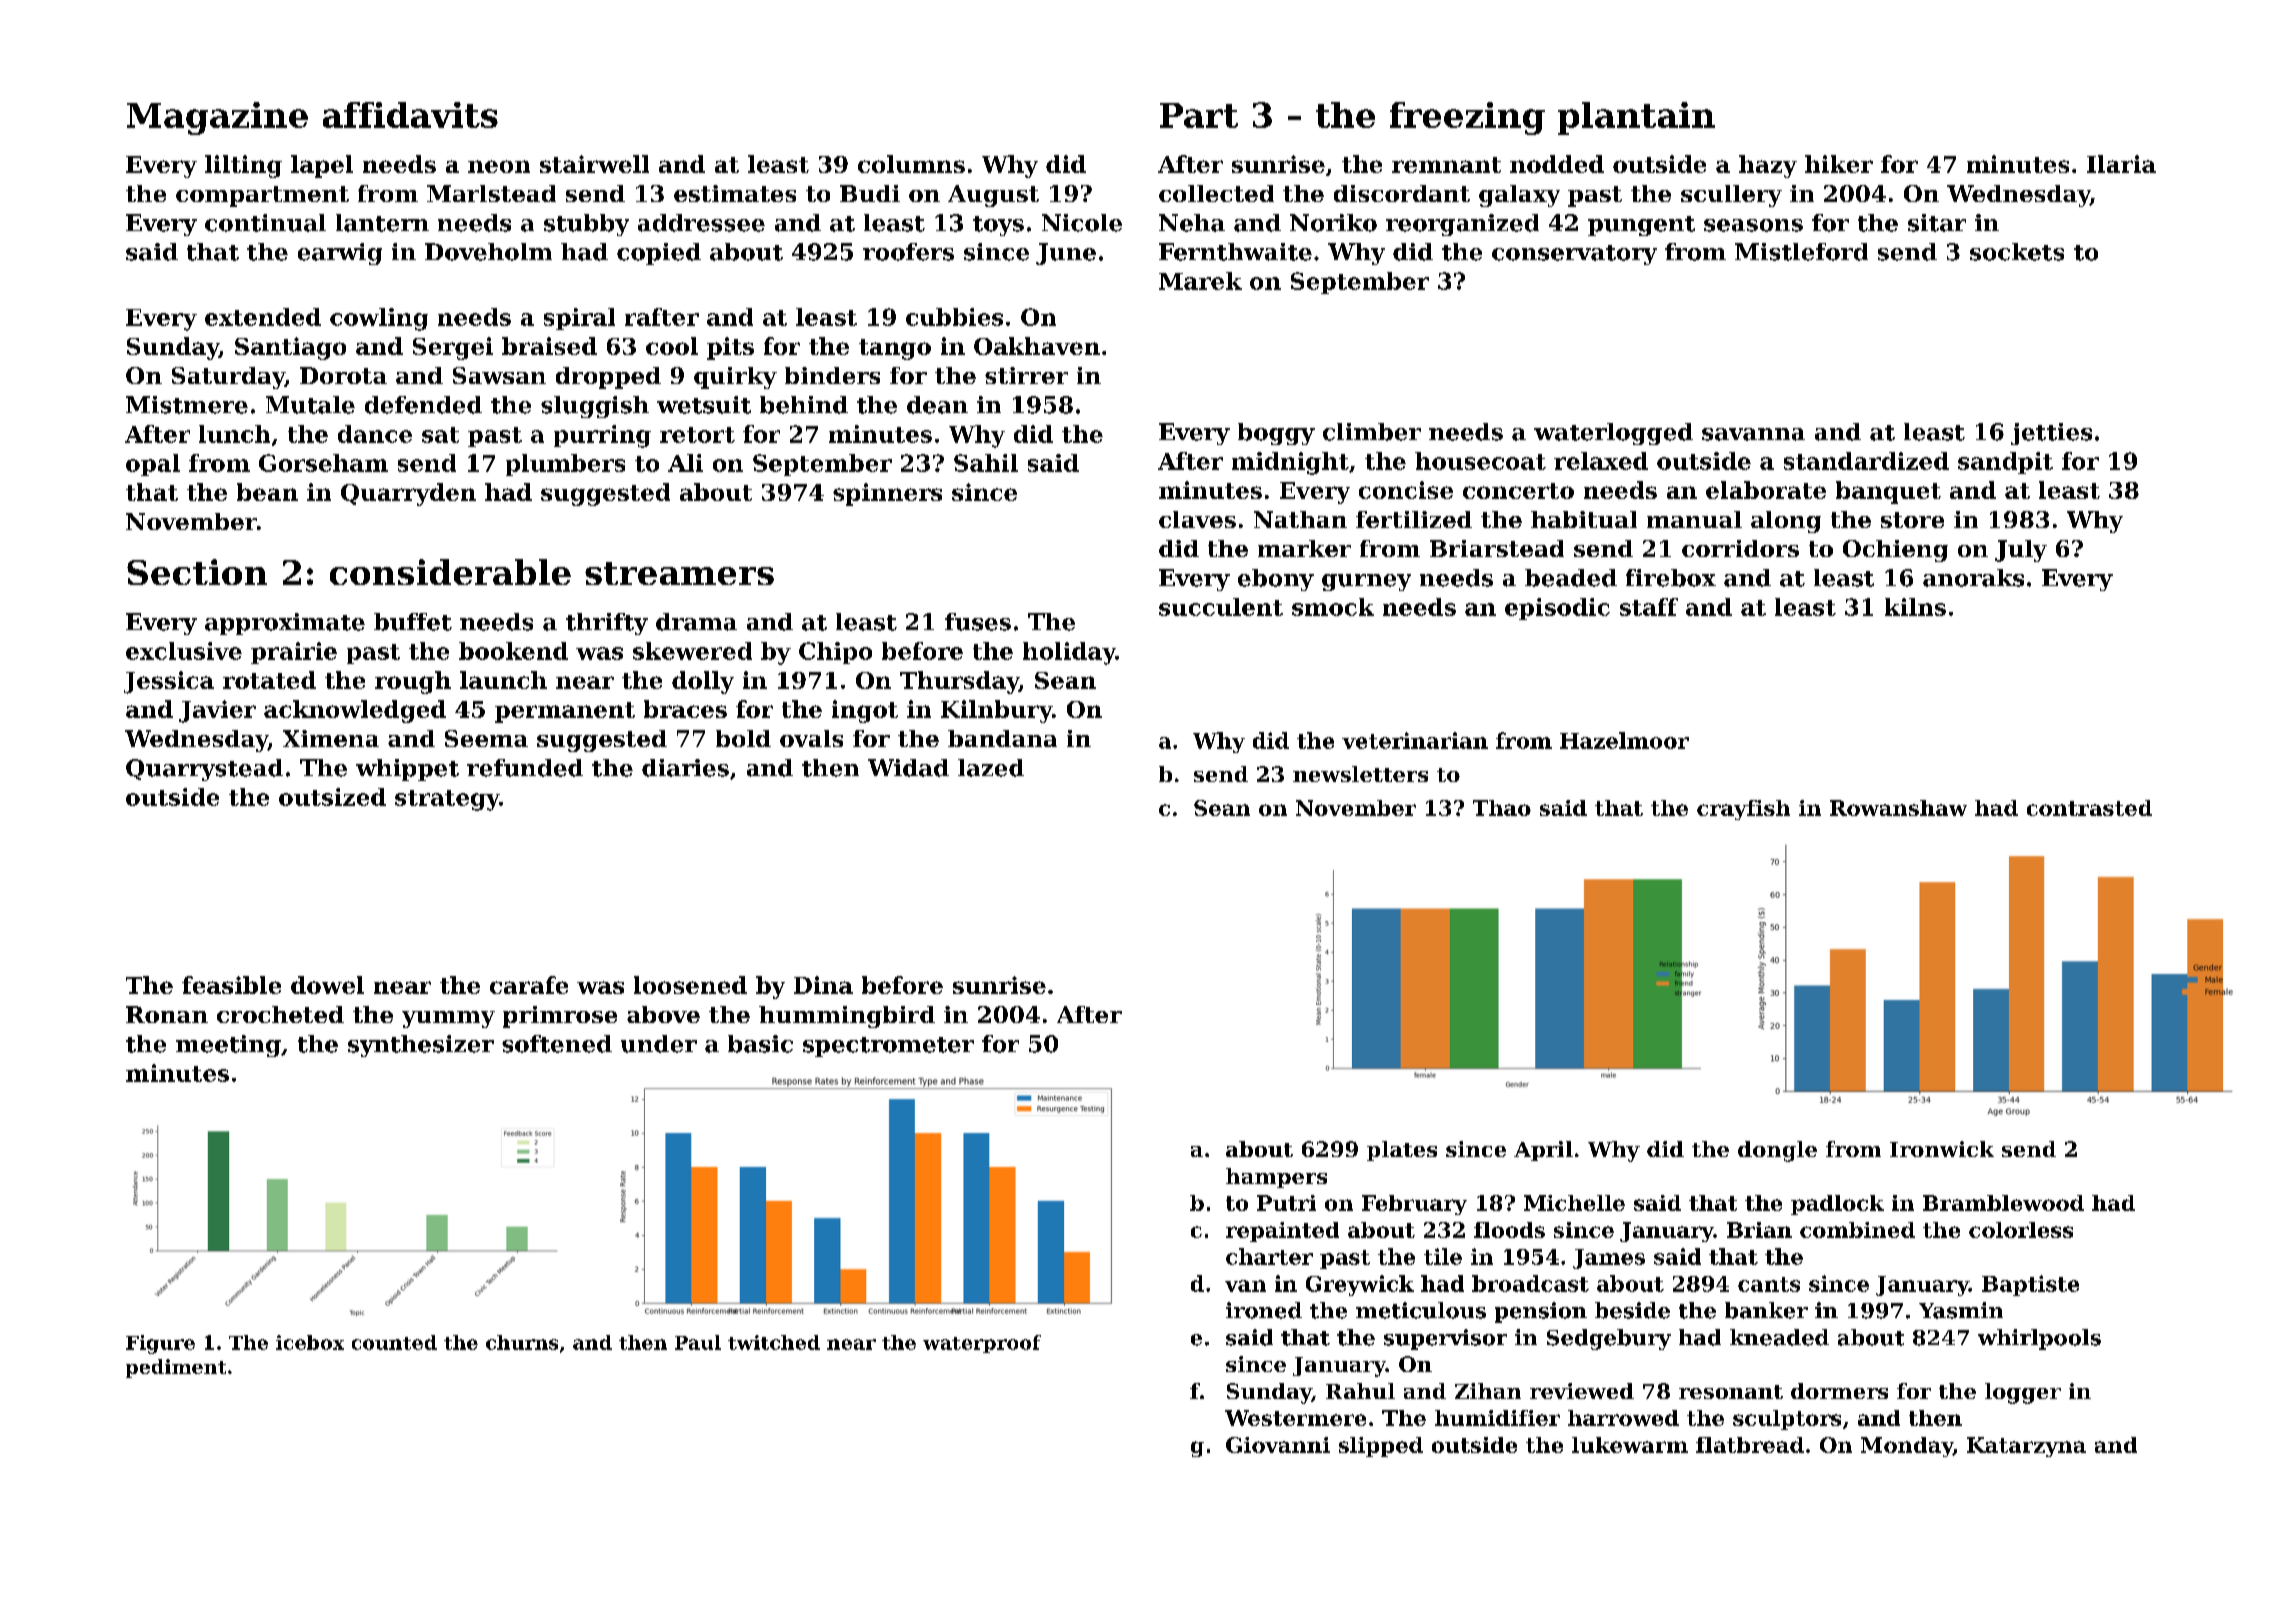 The width and height of the page is (2282, 1614). Describe the element at coordinates (586, 225) in the page. I see `stubby` at that location.
